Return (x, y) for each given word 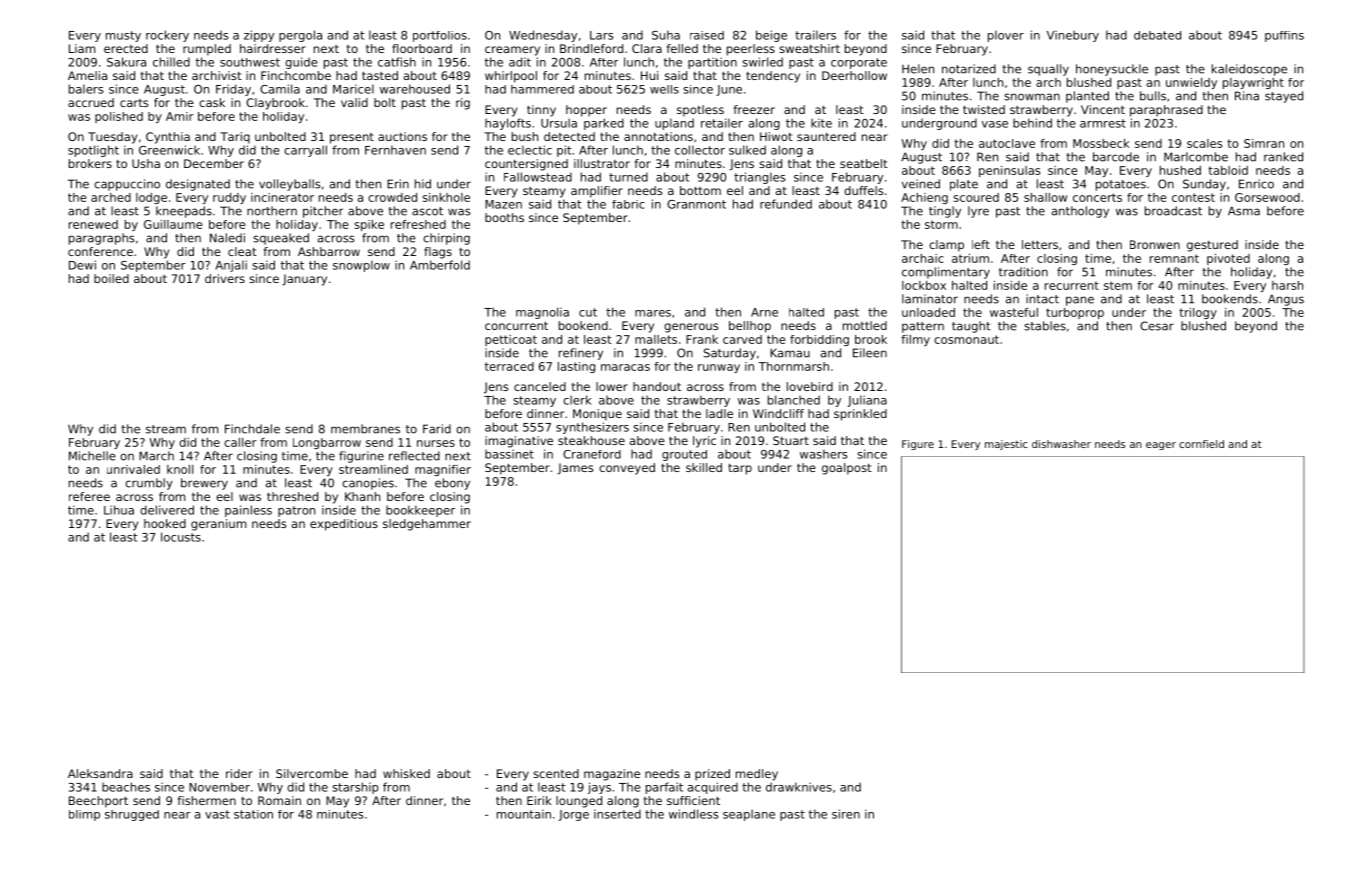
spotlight (93, 151)
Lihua (119, 510)
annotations (658, 136)
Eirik (539, 800)
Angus (1286, 300)
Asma (1244, 211)
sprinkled (860, 415)
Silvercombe (312, 773)
